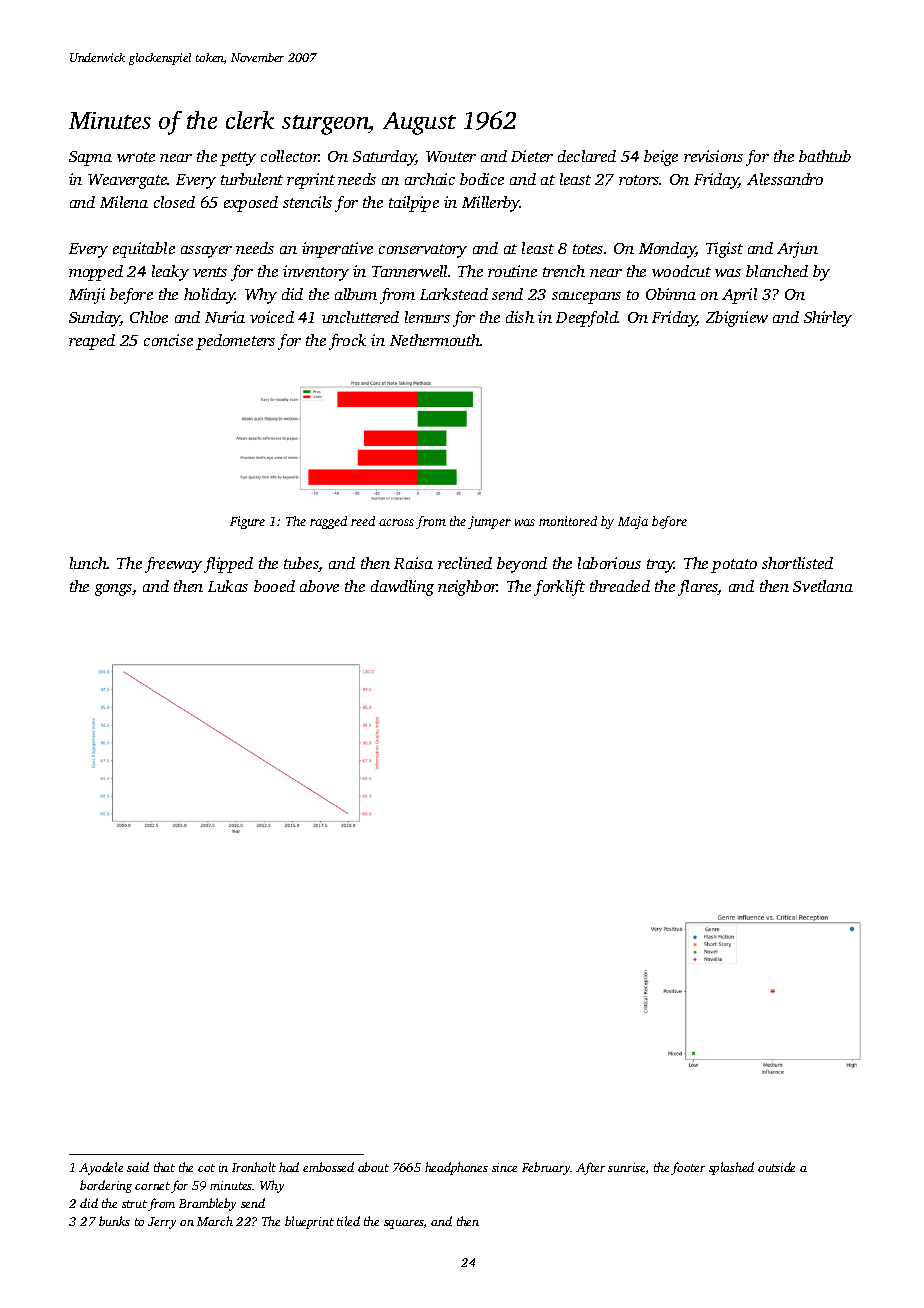 The width and height of the screenshot is (924, 1308). I want to click on routine, so click(512, 271).
